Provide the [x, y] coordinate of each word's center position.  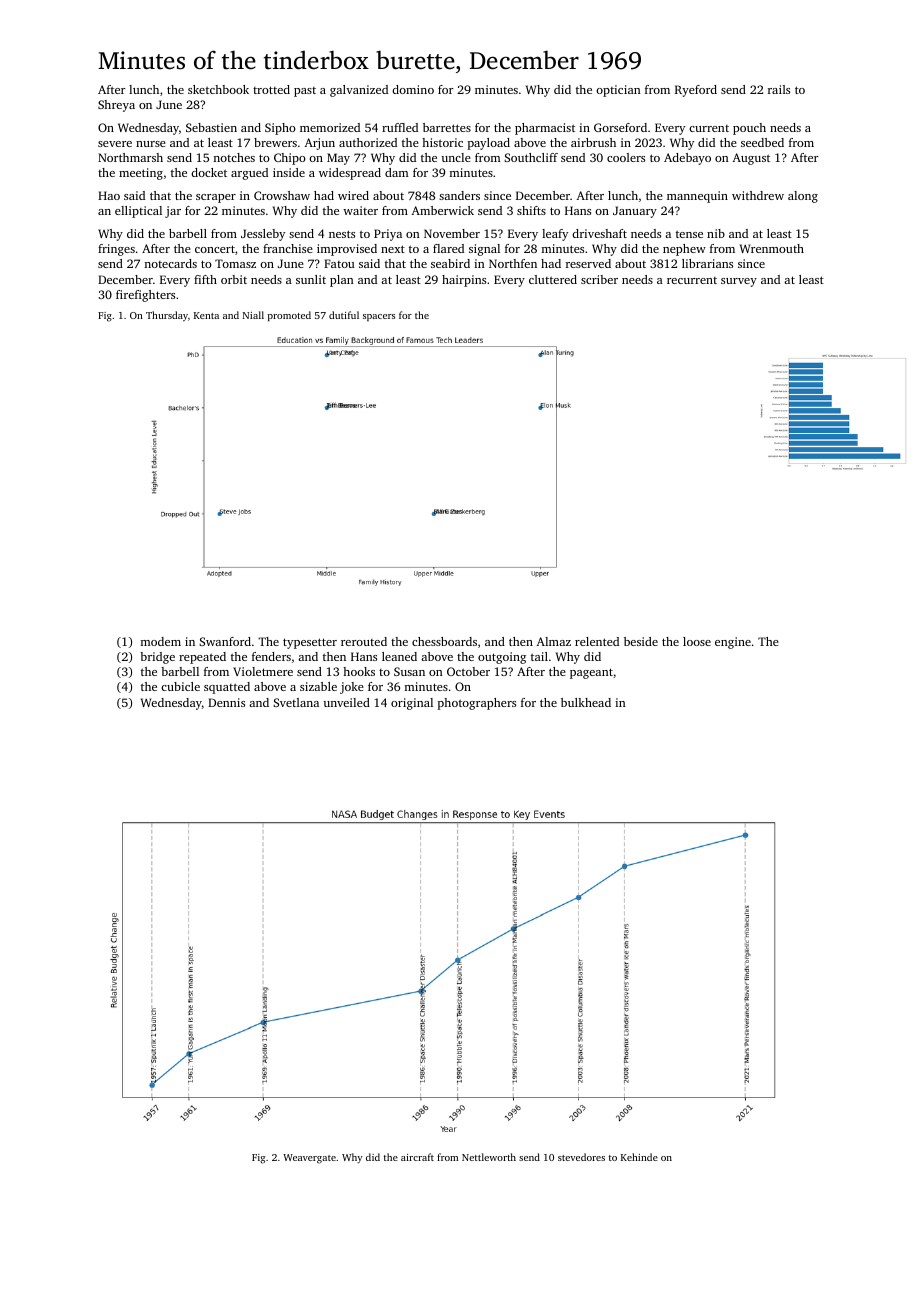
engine [733, 643]
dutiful [344, 315]
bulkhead [586, 702]
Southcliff [531, 157]
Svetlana [296, 702]
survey [739, 282]
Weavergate [309, 1159]
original [412, 704]
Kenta [206, 315]
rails [779, 89]
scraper [216, 198]
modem [161, 641]
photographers [477, 704]
